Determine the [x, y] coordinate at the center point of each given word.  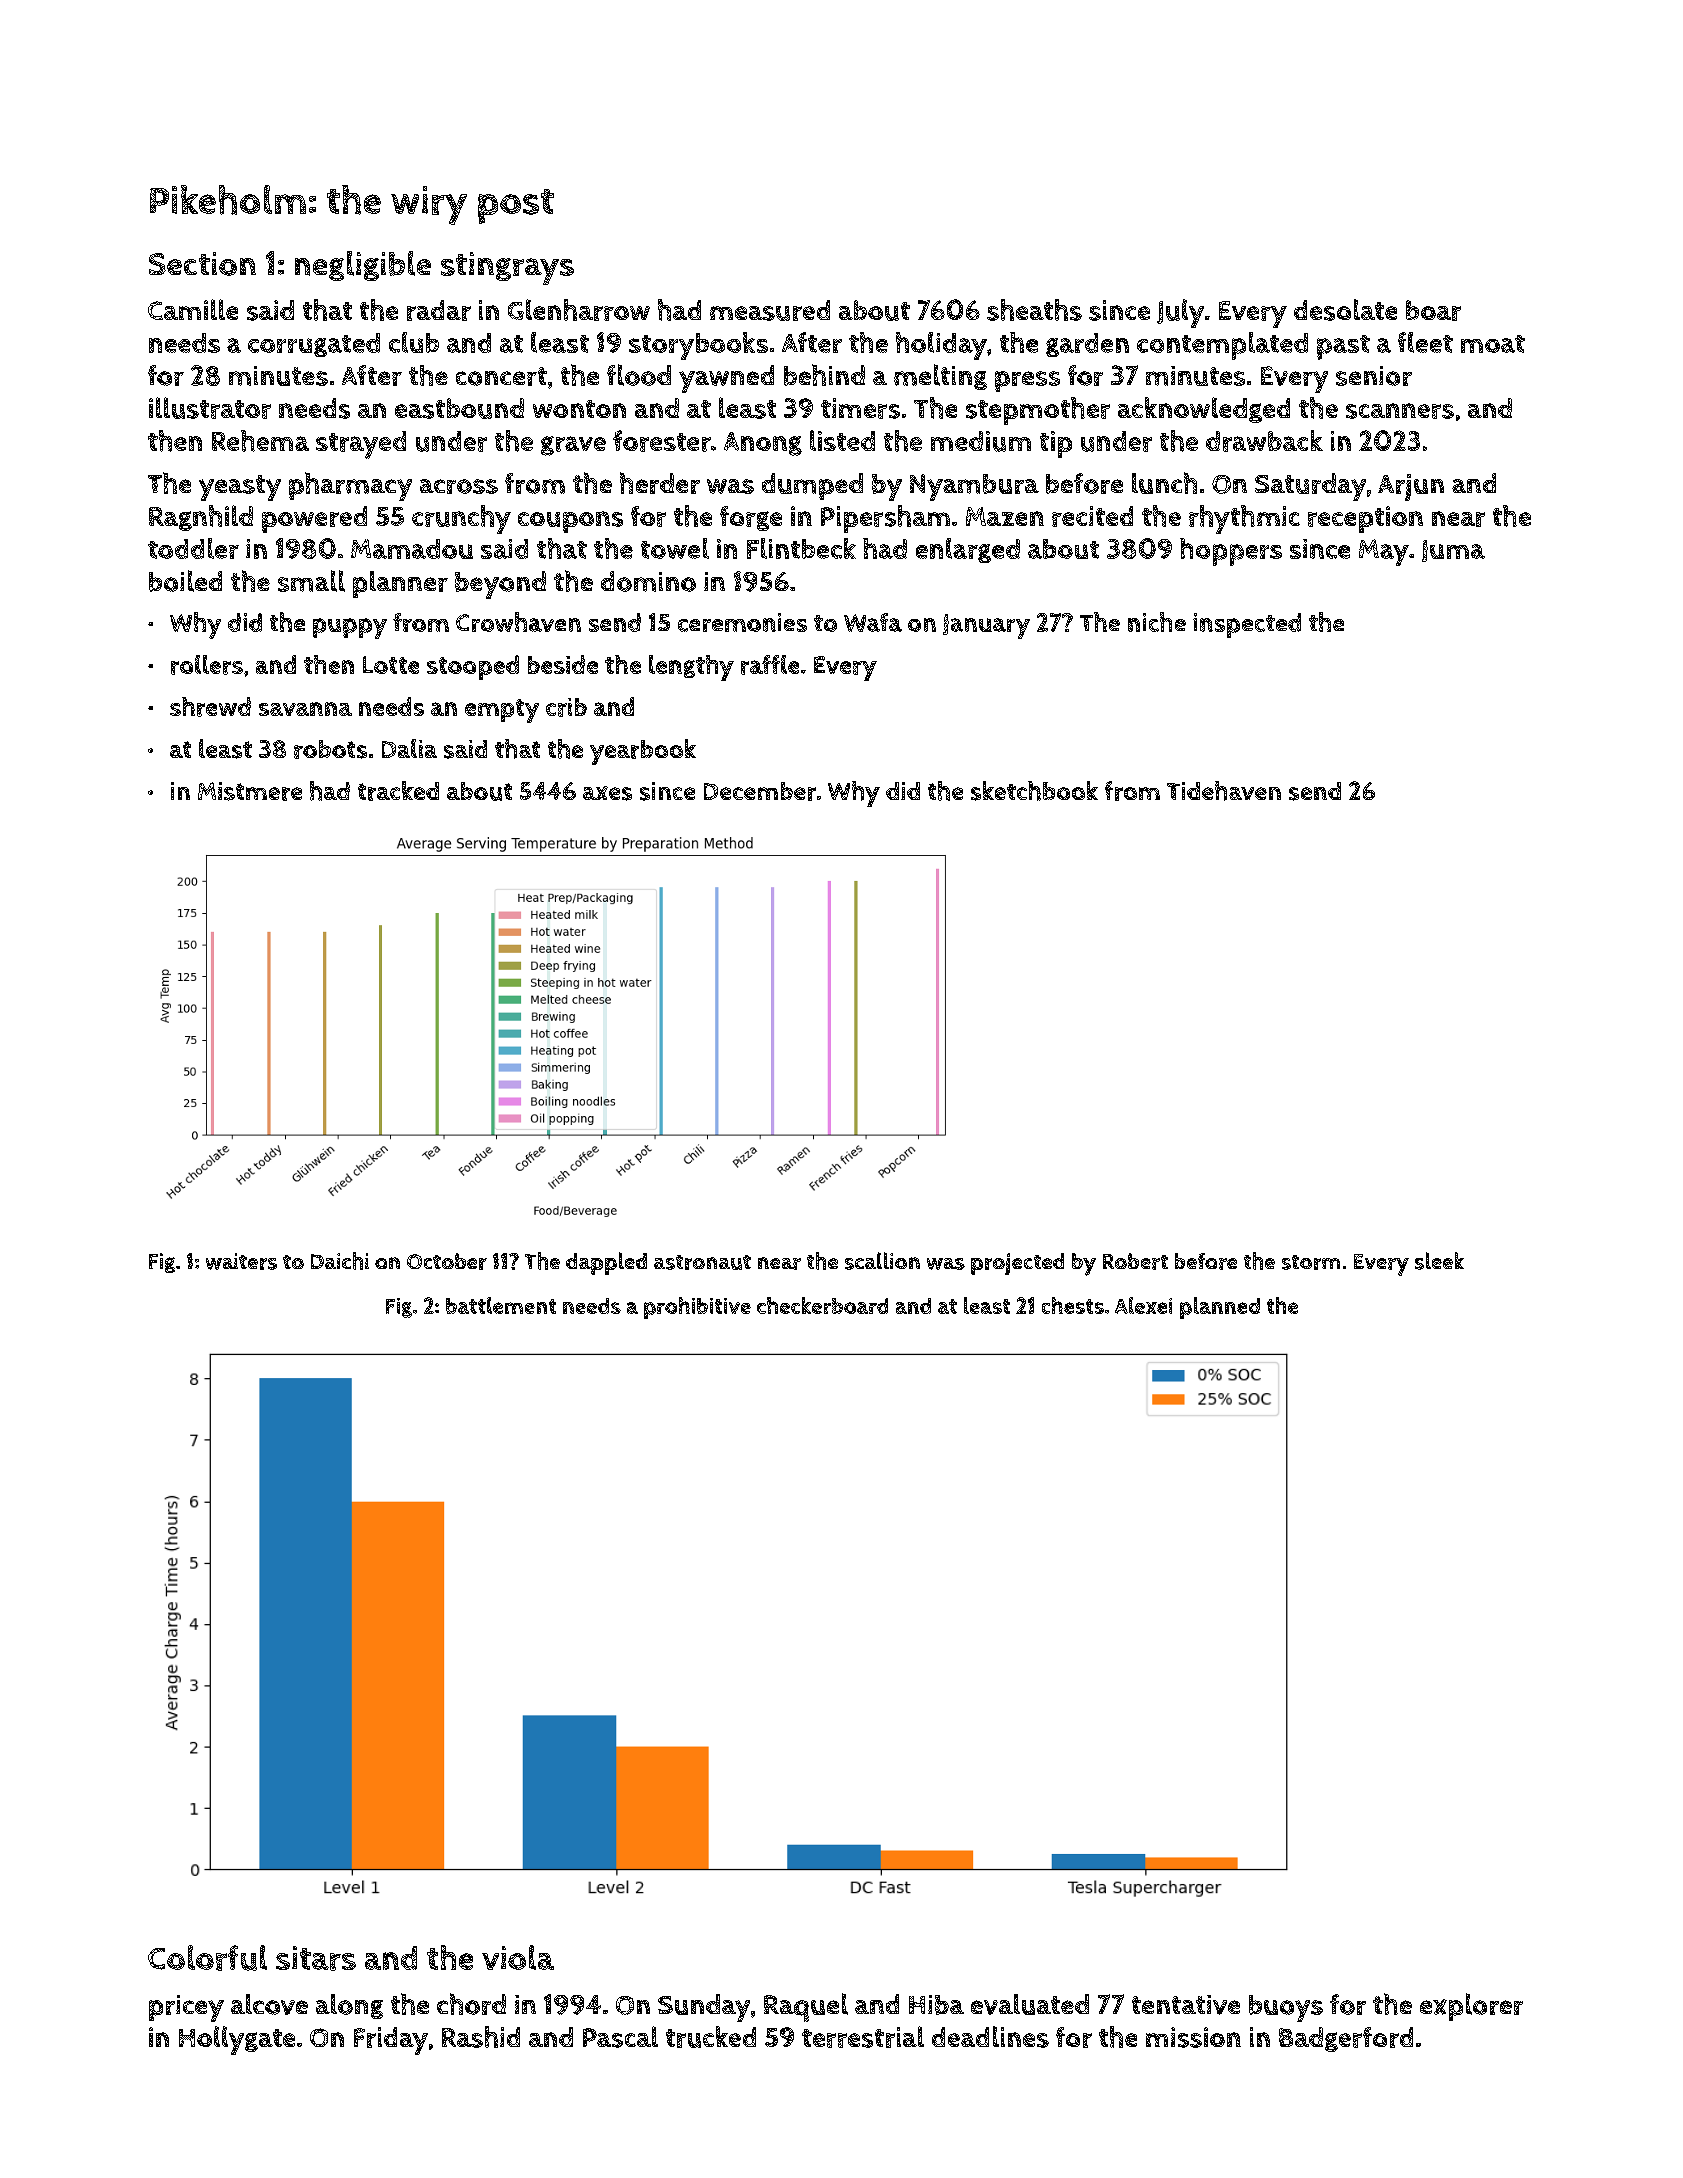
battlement [501, 1305]
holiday [941, 346]
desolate [1345, 310]
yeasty [240, 488]
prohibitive [697, 1308]
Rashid [481, 2037]
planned [1220, 1308]
